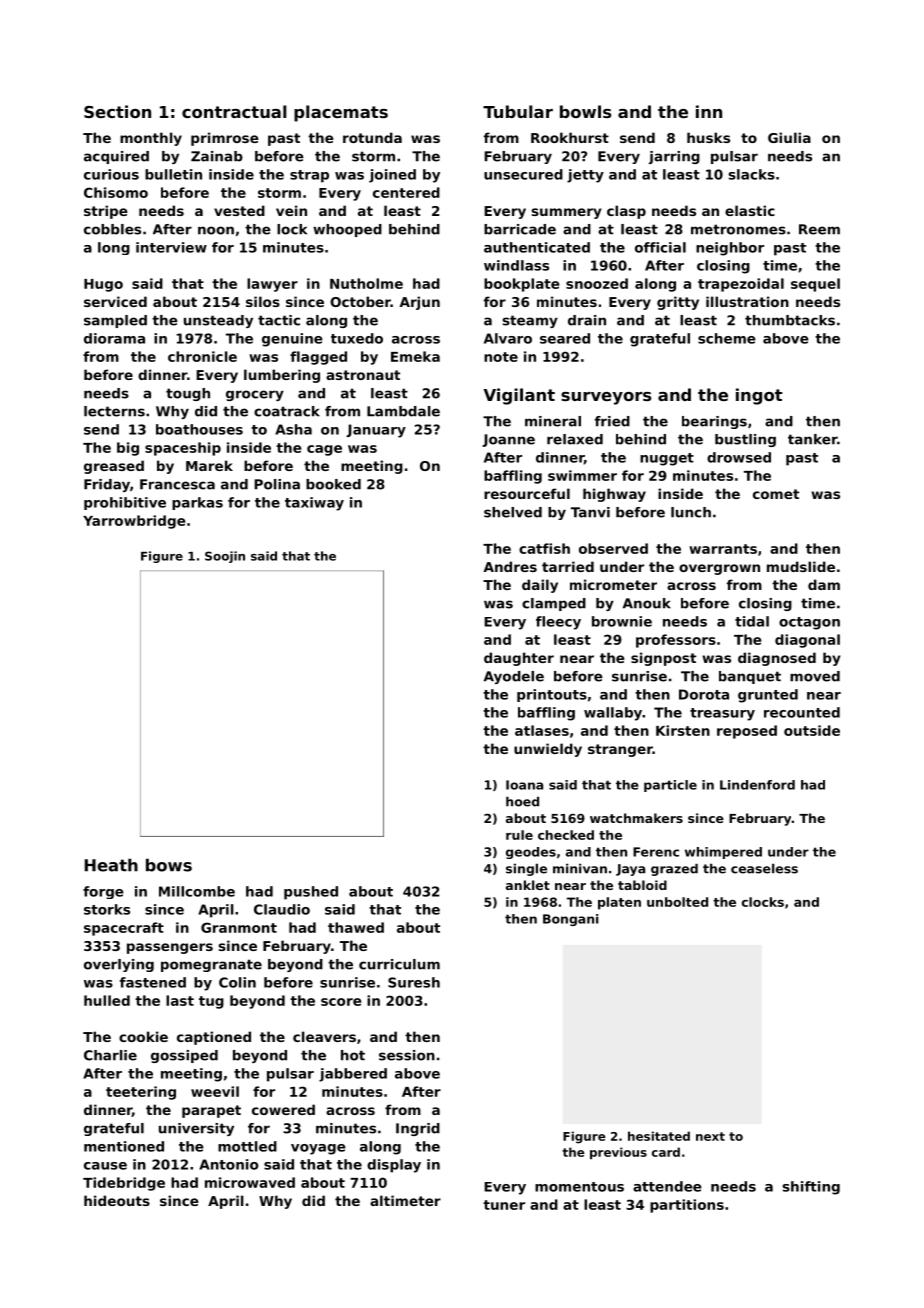 This screenshot has width=924, height=1308. Describe the element at coordinates (216, 230) in the screenshot. I see `noon` at that location.
